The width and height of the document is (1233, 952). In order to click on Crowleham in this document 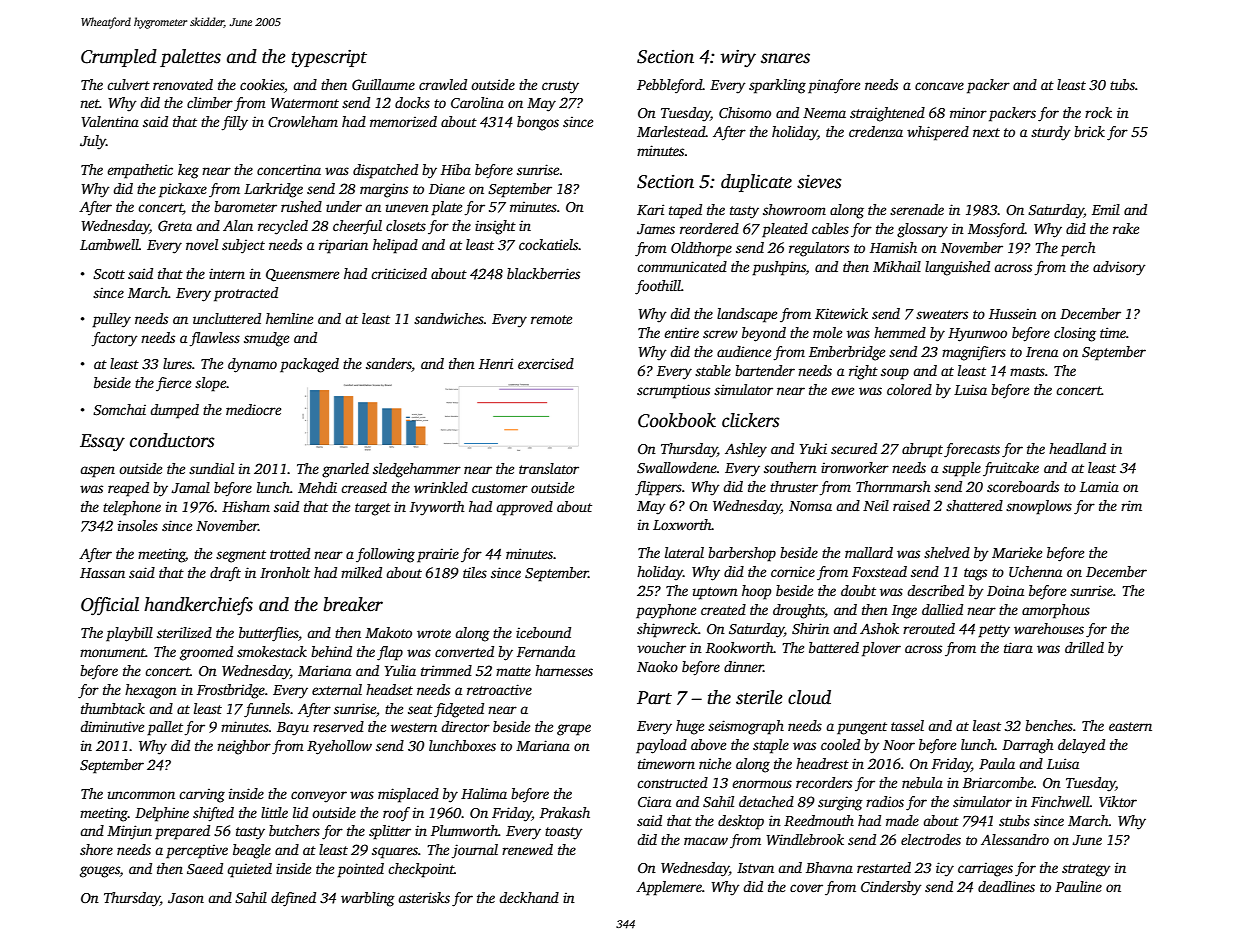, I will do `click(303, 121)`.
